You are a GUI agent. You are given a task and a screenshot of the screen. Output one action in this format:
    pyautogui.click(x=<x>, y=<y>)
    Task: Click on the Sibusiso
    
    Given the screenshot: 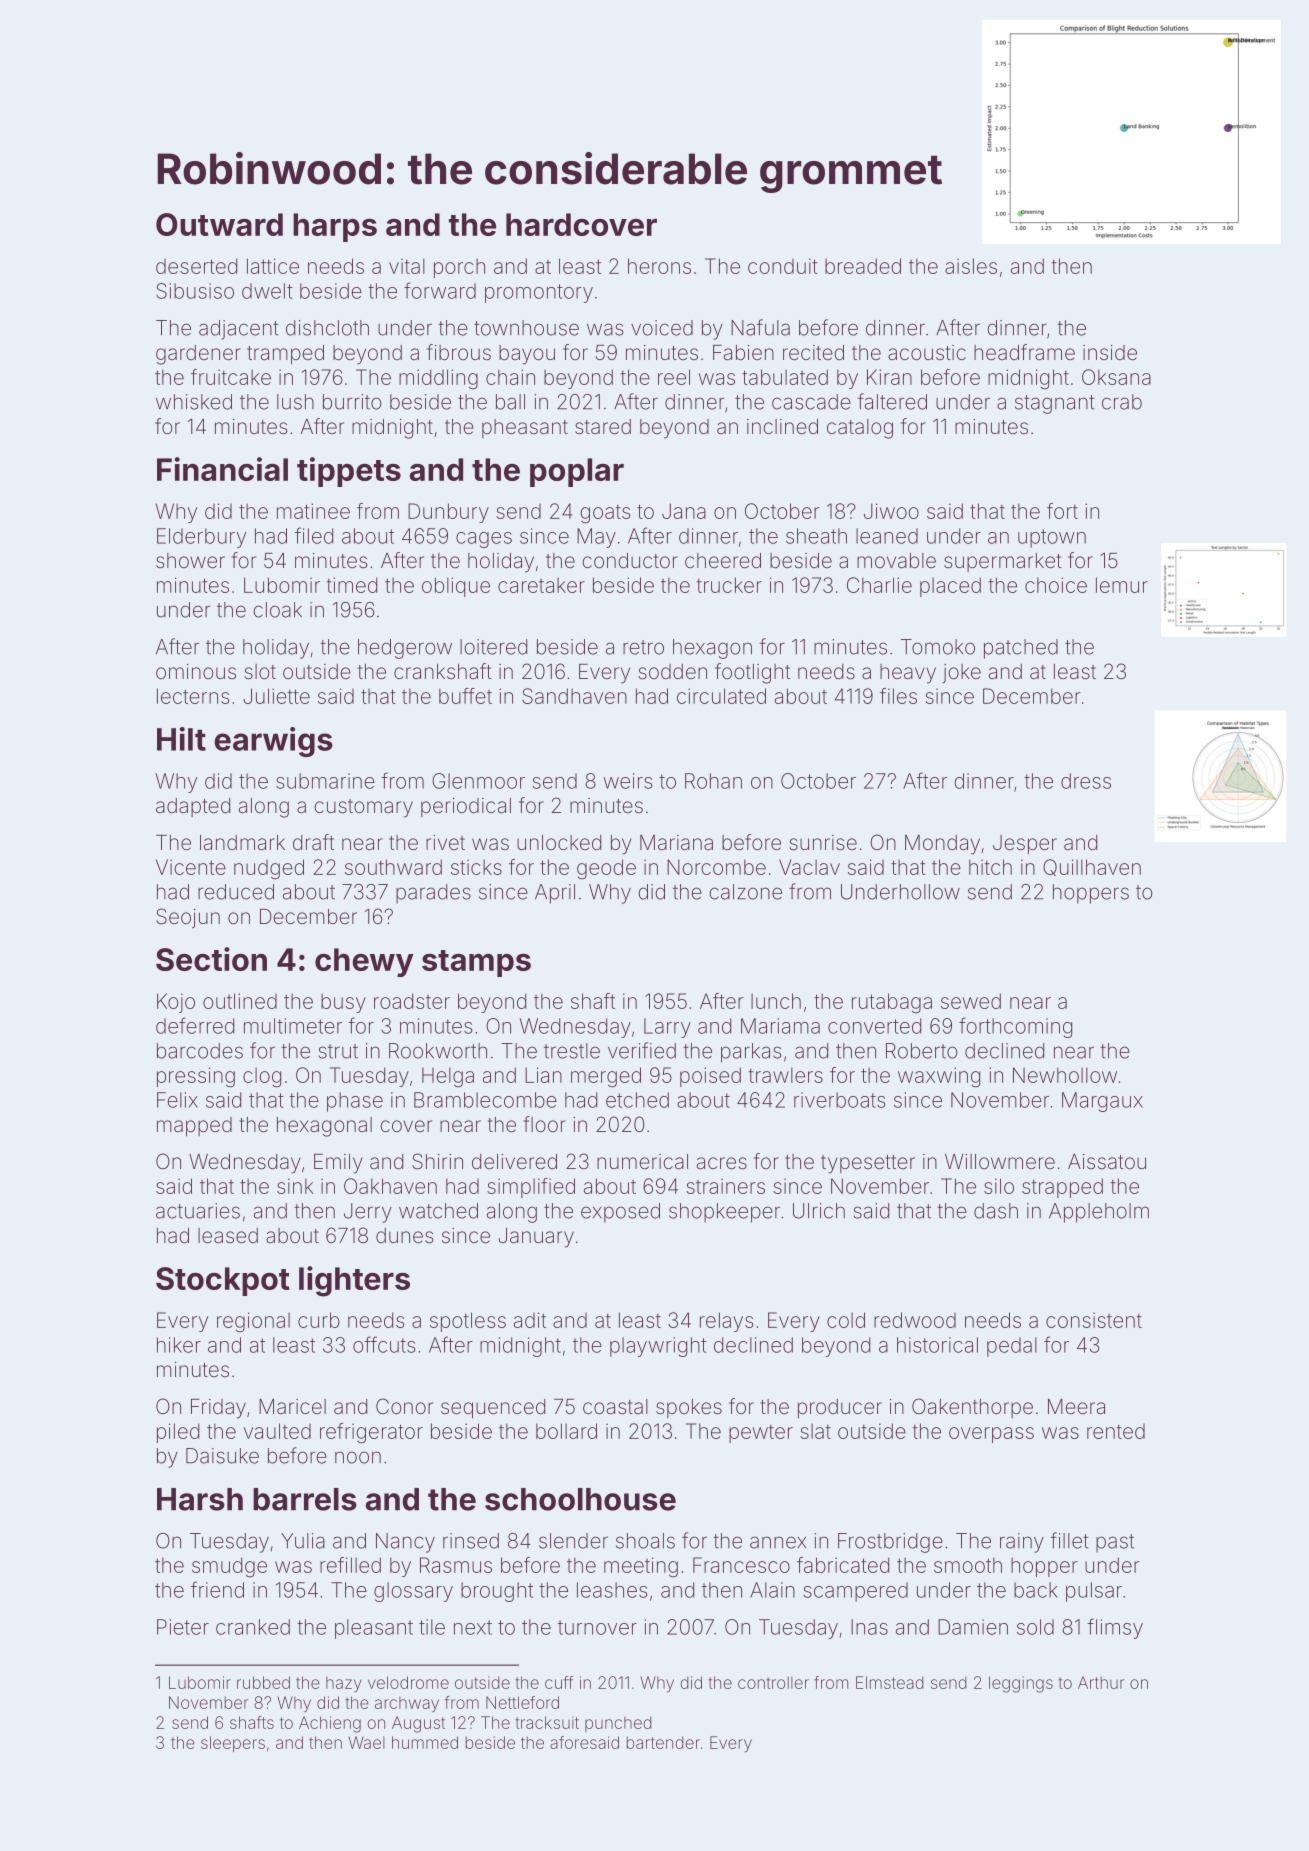 What is the action you would take?
    pyautogui.click(x=195, y=291)
